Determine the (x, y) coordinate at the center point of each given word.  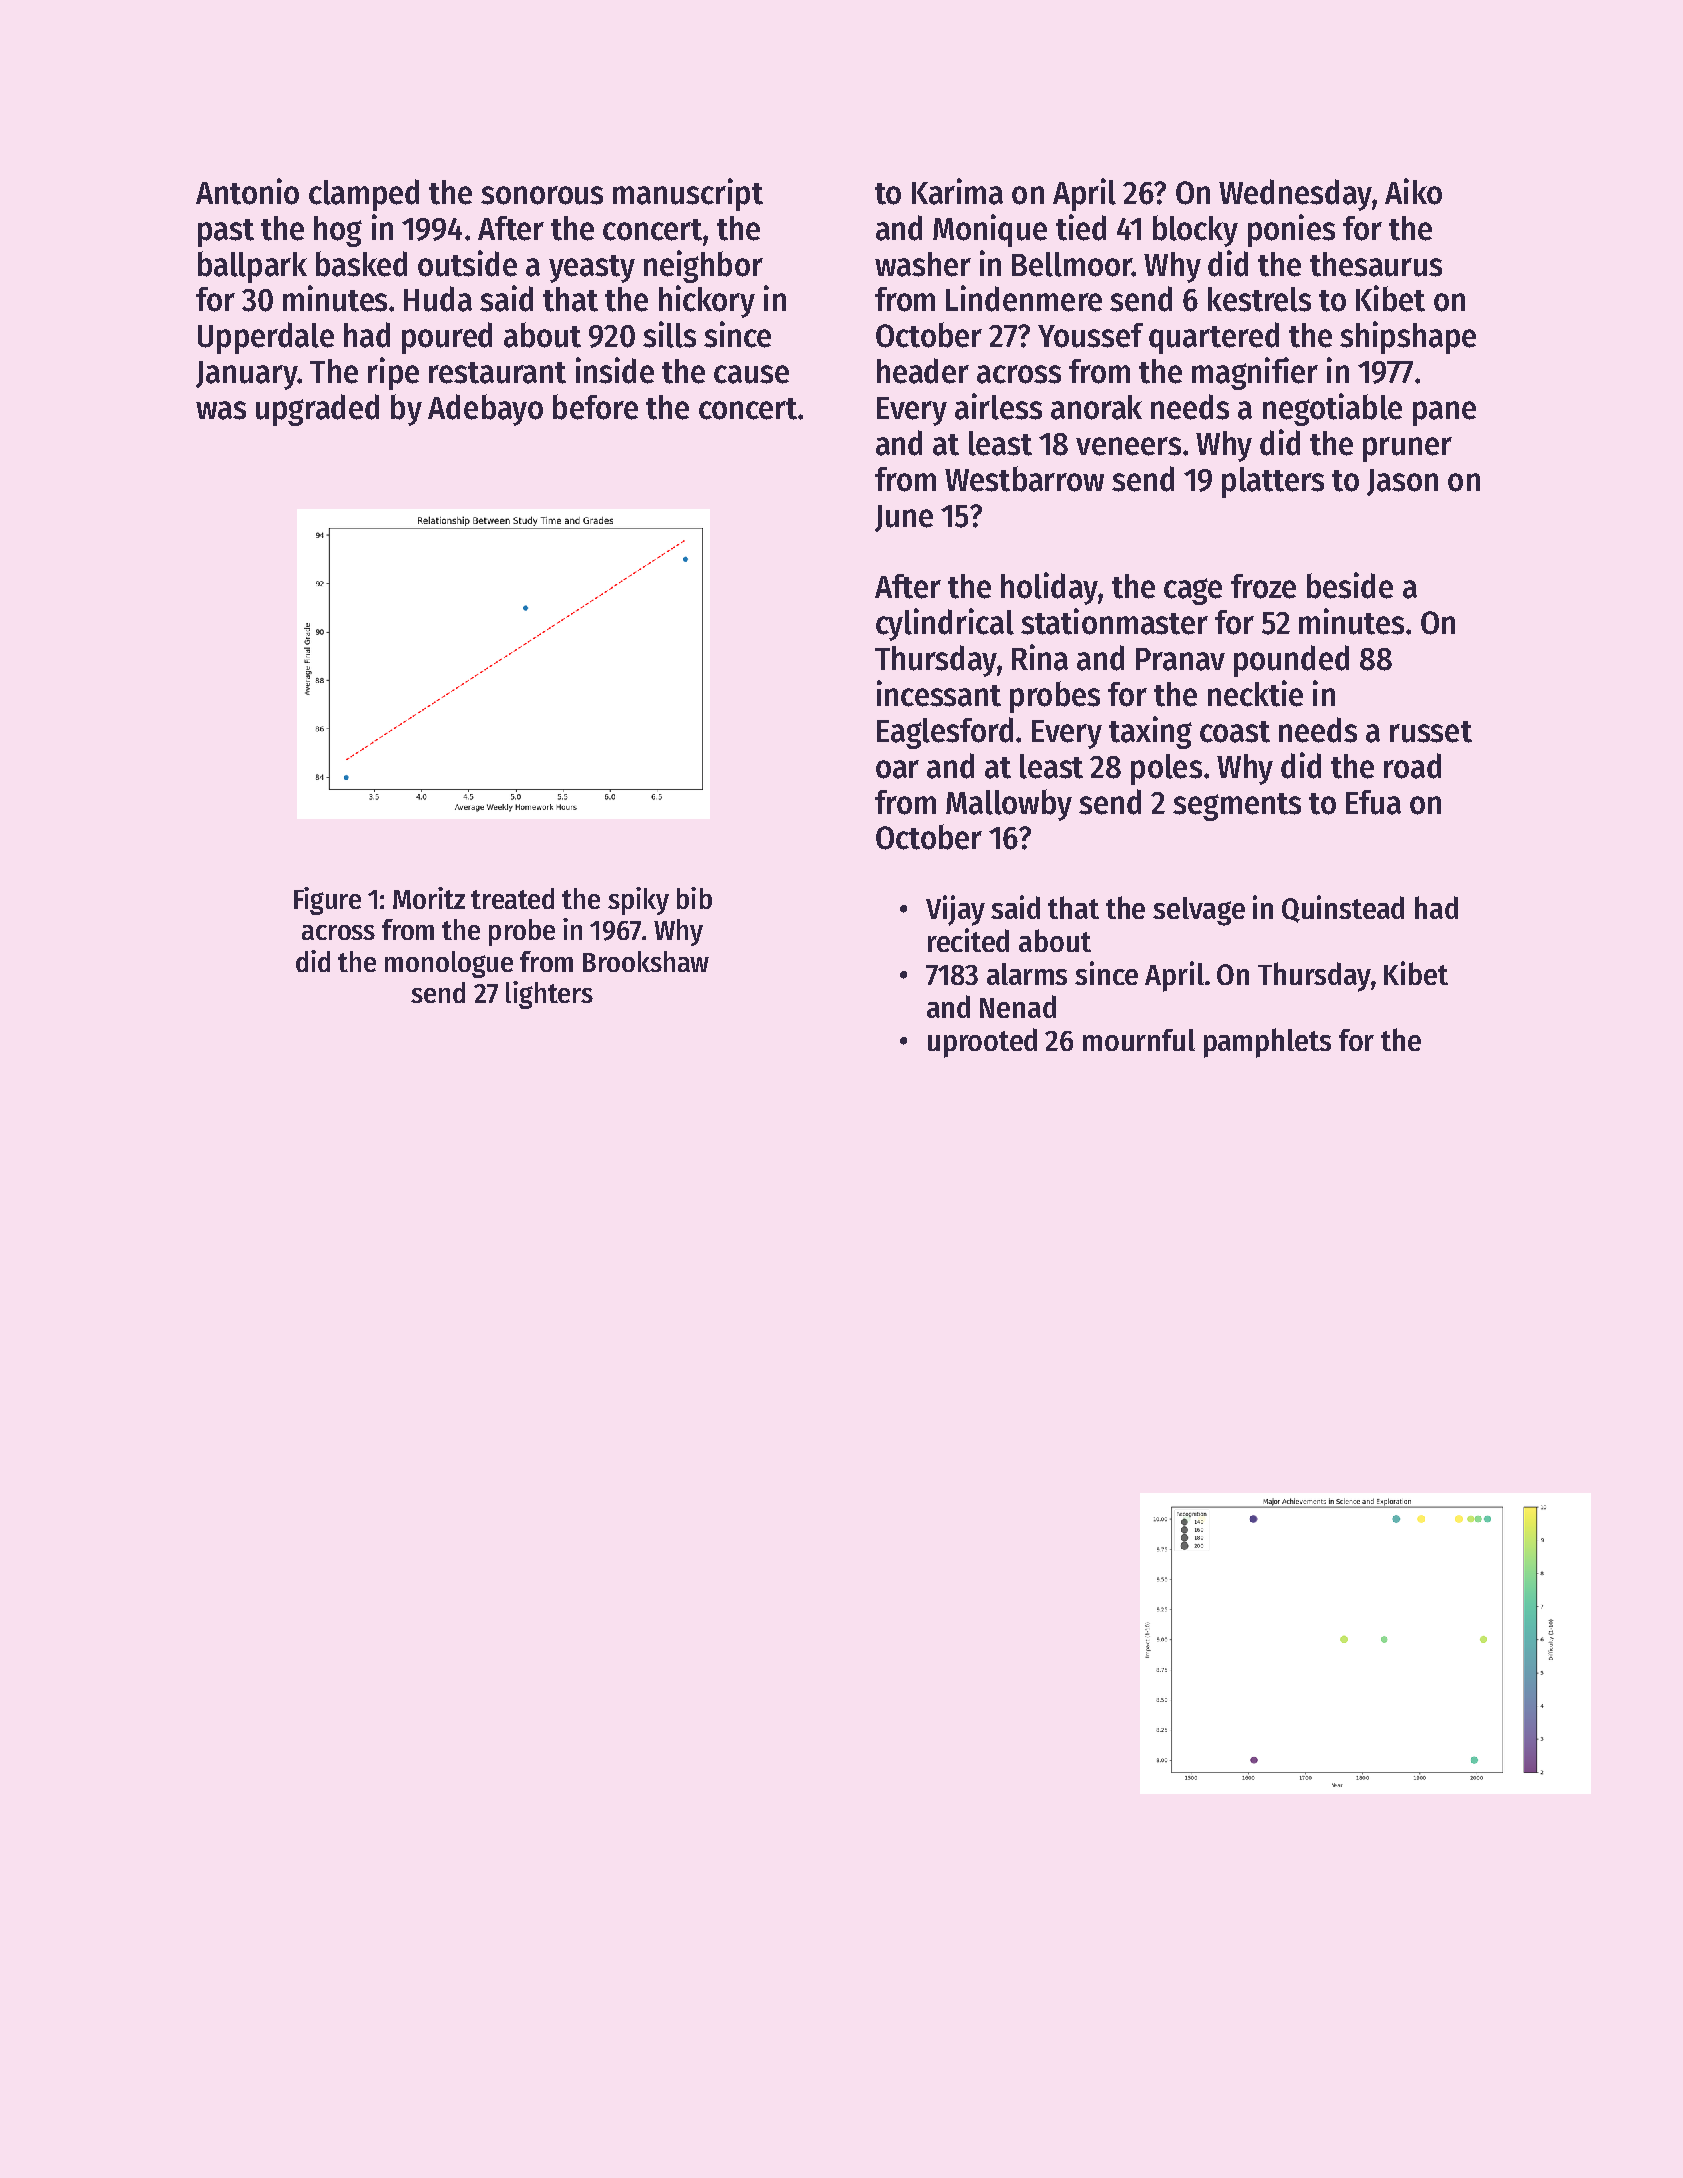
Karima (957, 191)
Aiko (1413, 191)
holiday (1049, 588)
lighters (549, 995)
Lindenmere (1024, 298)
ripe (393, 373)
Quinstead (1343, 909)
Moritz (429, 898)
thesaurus (1376, 264)
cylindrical (945, 624)
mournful (1139, 1040)
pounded (1291, 661)
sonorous (542, 195)
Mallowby (1009, 805)
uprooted (982, 1043)
